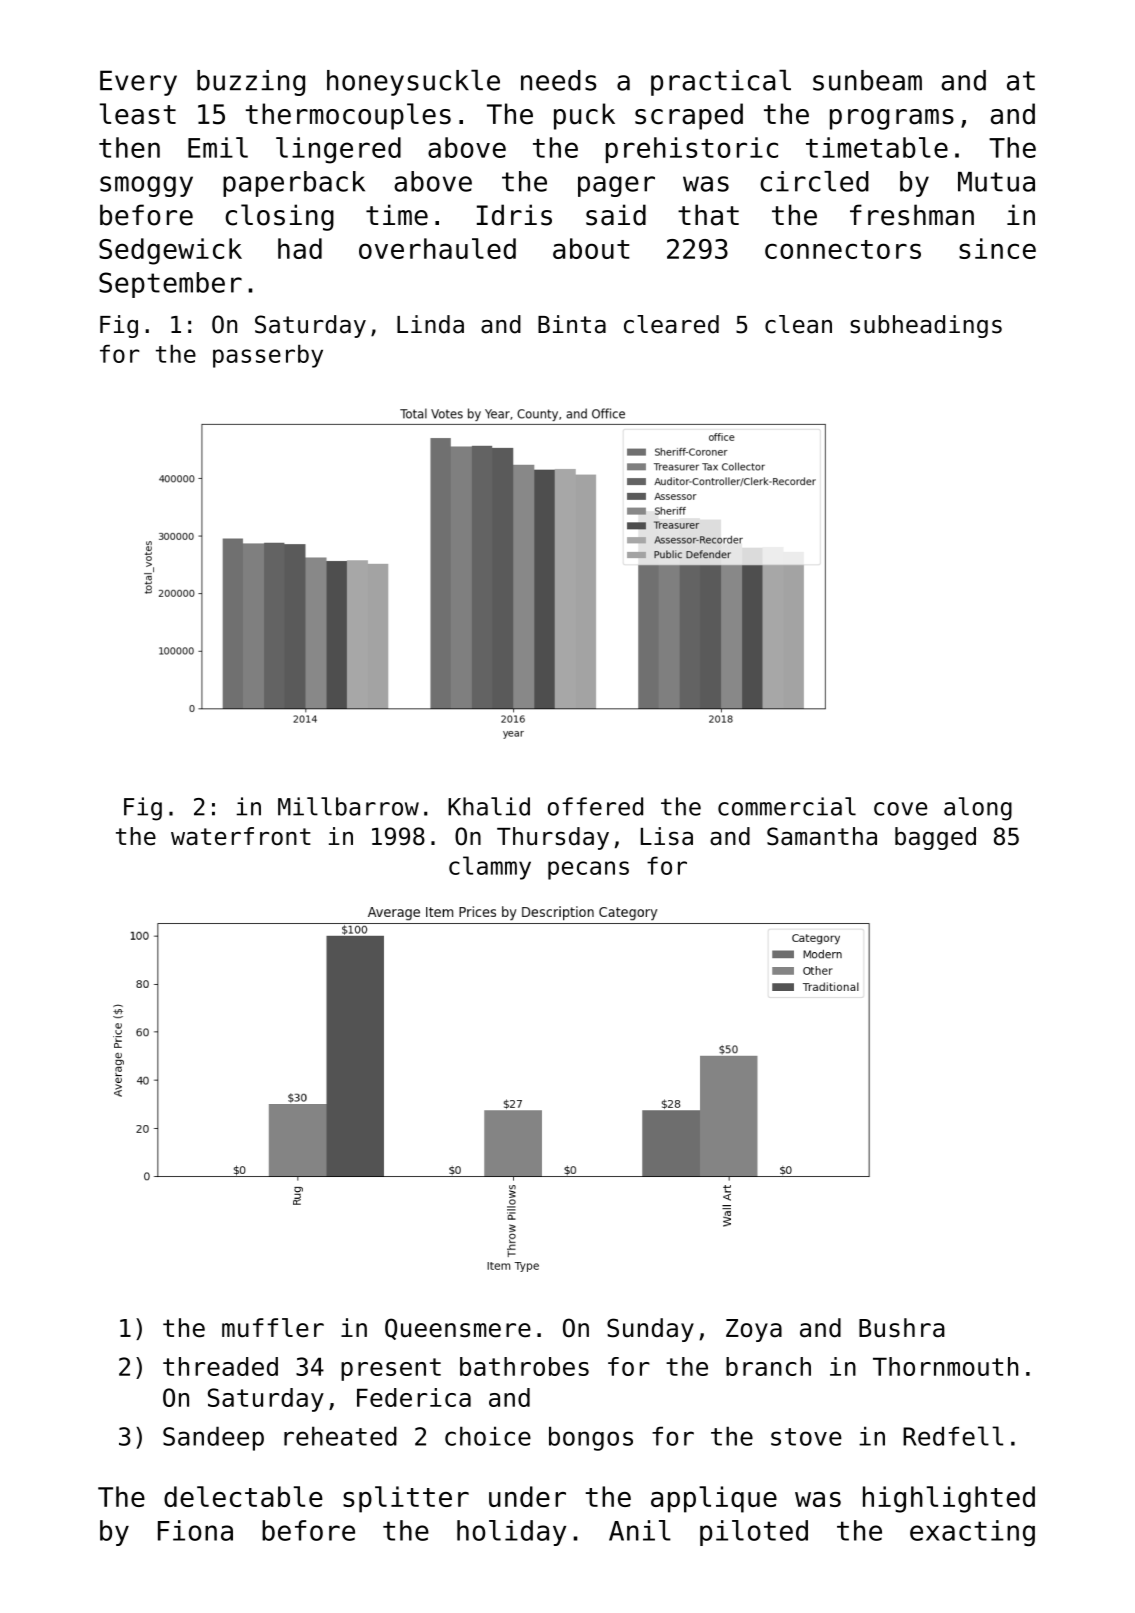  Describe the element at coordinates (902, 1328) in the page. I see `Bushra` at that location.
